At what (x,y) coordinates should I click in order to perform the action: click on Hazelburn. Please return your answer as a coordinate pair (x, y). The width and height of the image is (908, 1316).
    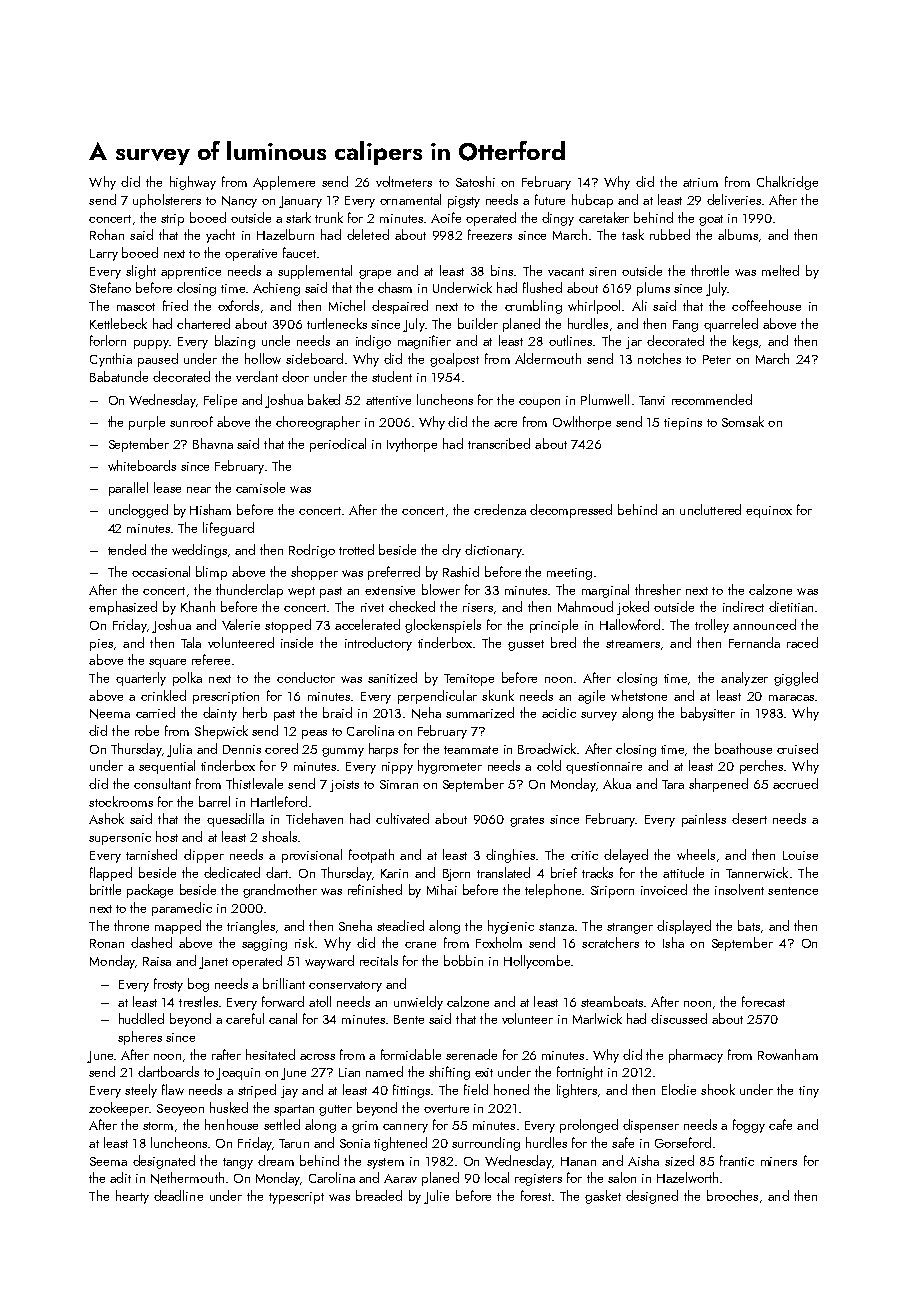
    Looking at the image, I should click on (285, 234).
